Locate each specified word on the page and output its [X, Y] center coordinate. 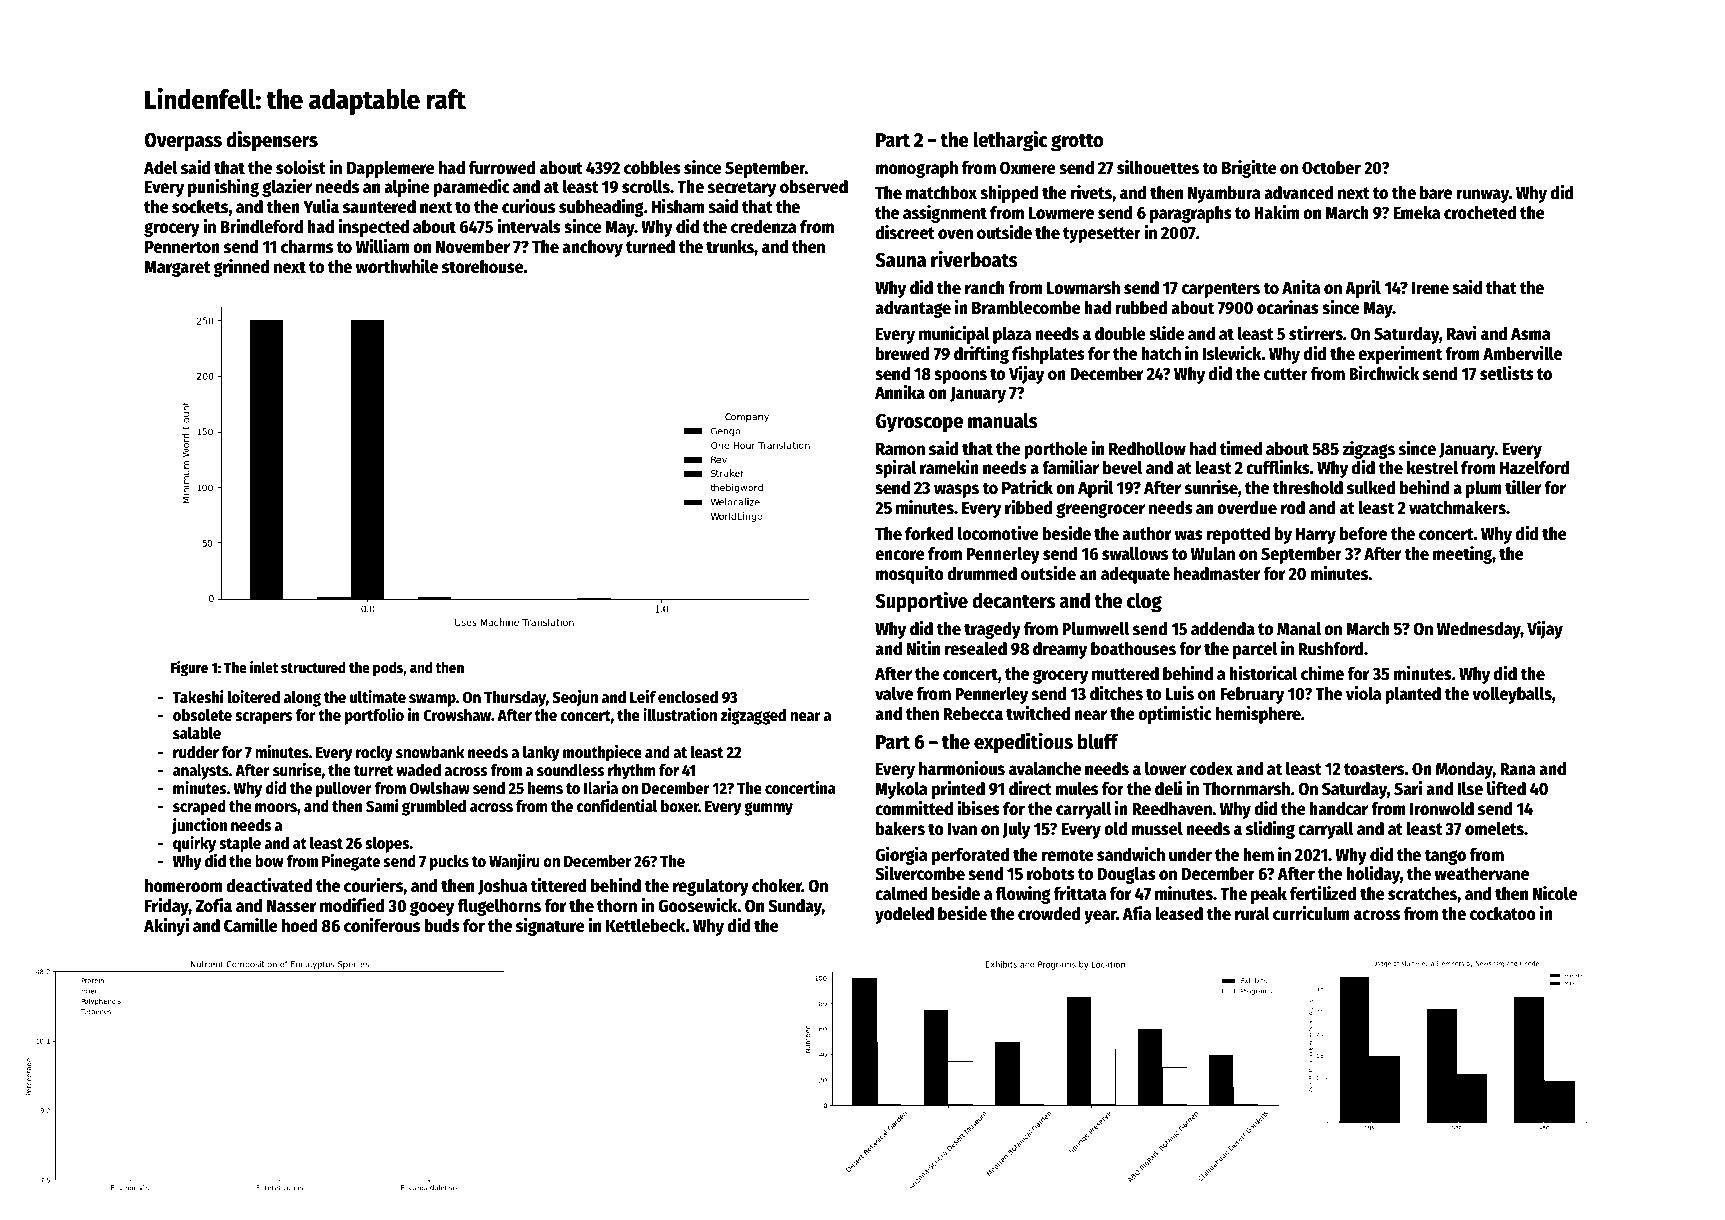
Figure [189, 669]
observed [814, 187]
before [1363, 534]
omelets [1494, 829]
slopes [387, 845]
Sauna [900, 260]
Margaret [177, 269]
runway [1482, 196]
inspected [373, 228]
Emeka [1416, 213]
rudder [196, 752]
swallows [1135, 554]
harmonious [962, 768]
